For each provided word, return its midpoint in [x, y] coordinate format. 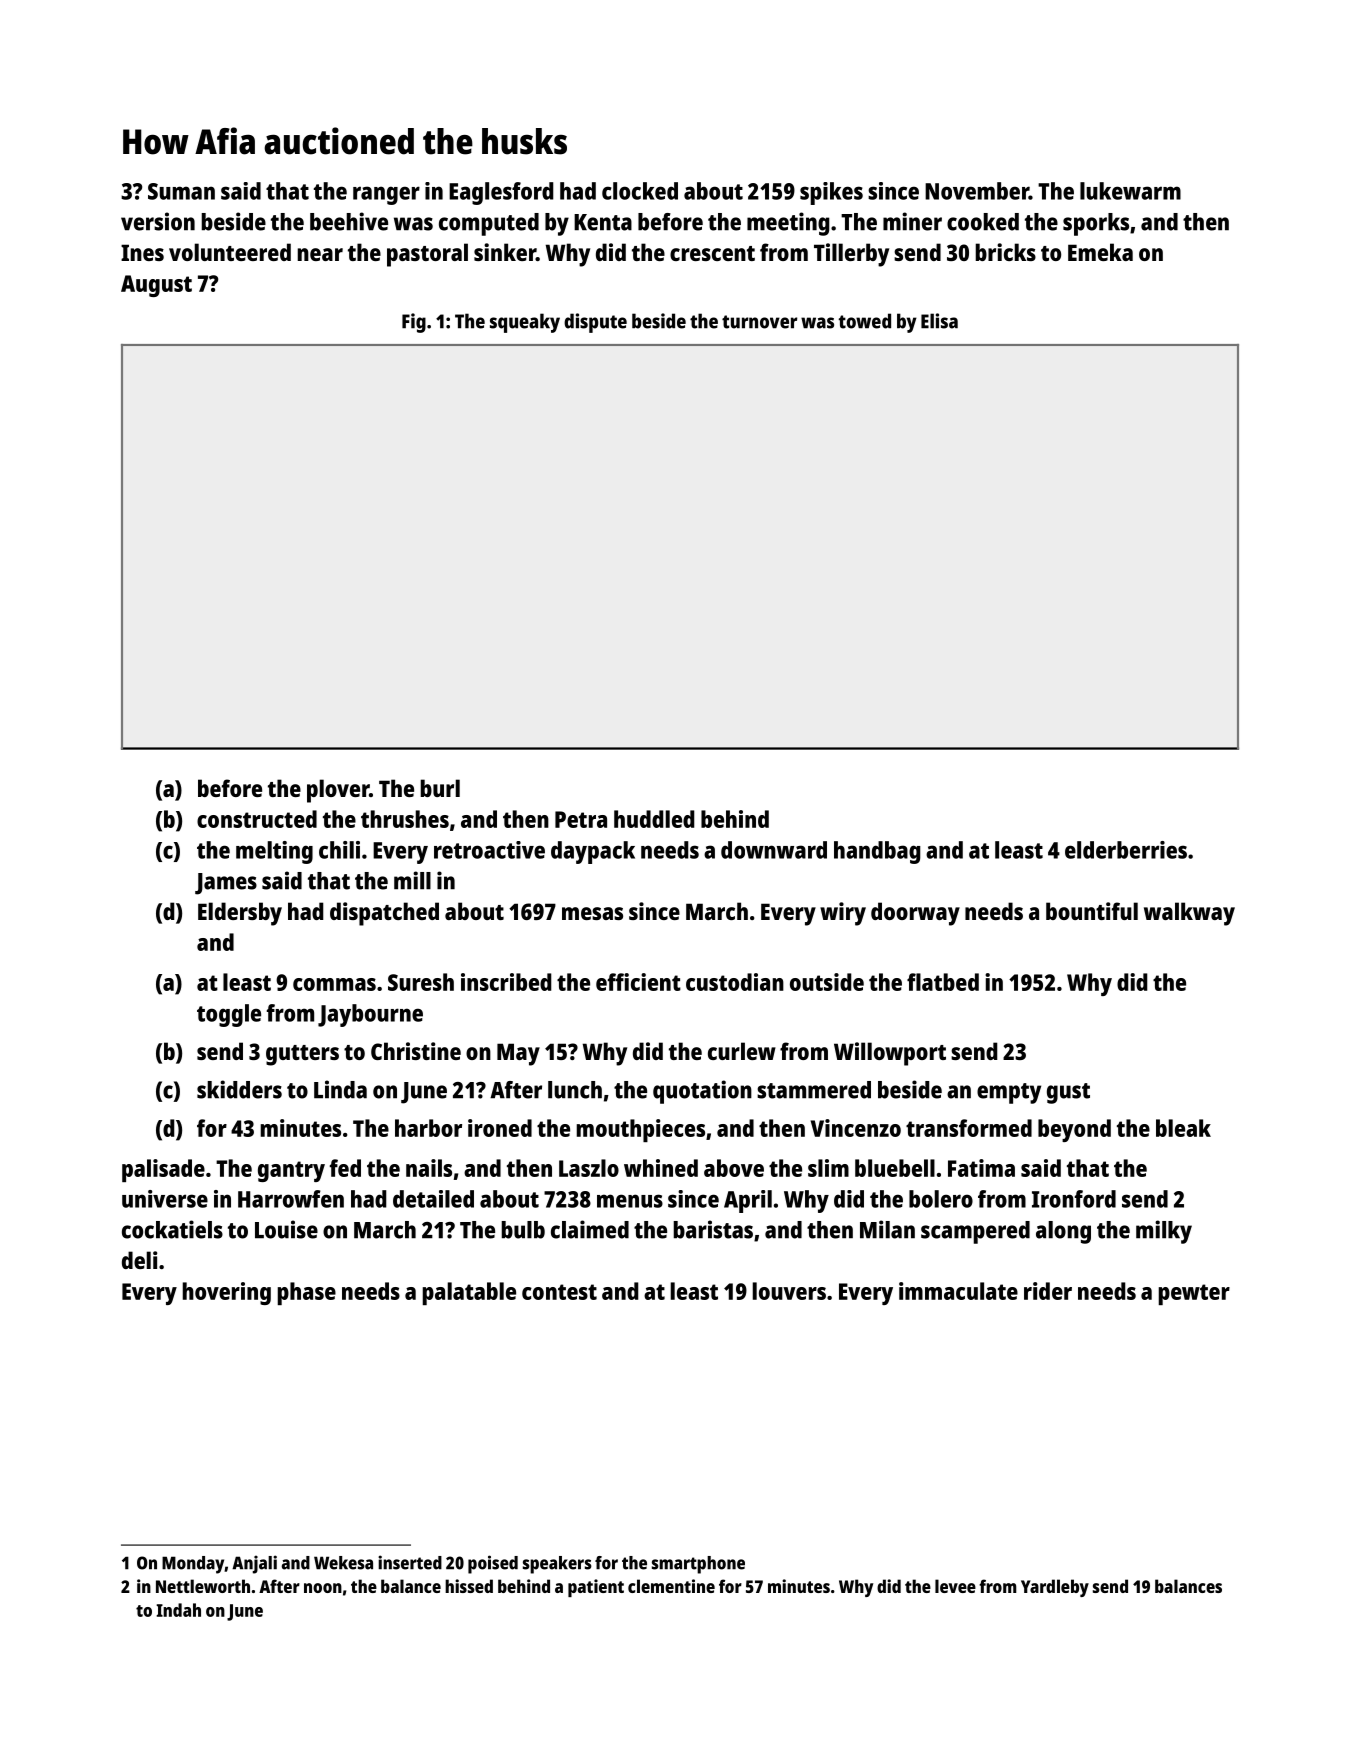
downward [774, 850]
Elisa [939, 321]
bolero [941, 1199]
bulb [523, 1230]
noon [323, 1588]
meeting [788, 224]
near [320, 254]
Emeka [1100, 252]
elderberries [1126, 850]
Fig [414, 323]
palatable [469, 1293]
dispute [595, 323]
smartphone [698, 1565]
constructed [257, 819]
